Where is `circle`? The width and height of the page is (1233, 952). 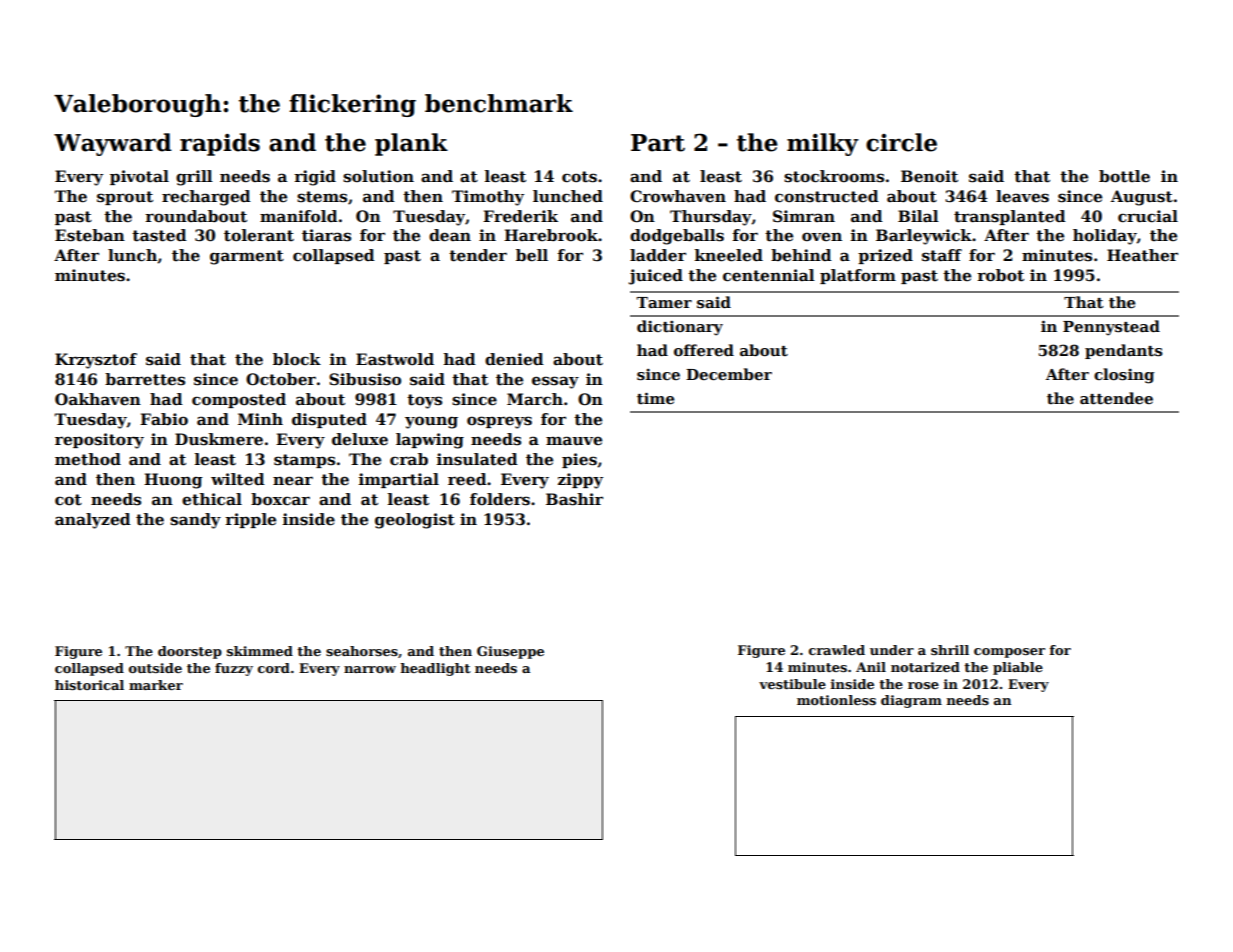
circle is located at coordinates (901, 142).
